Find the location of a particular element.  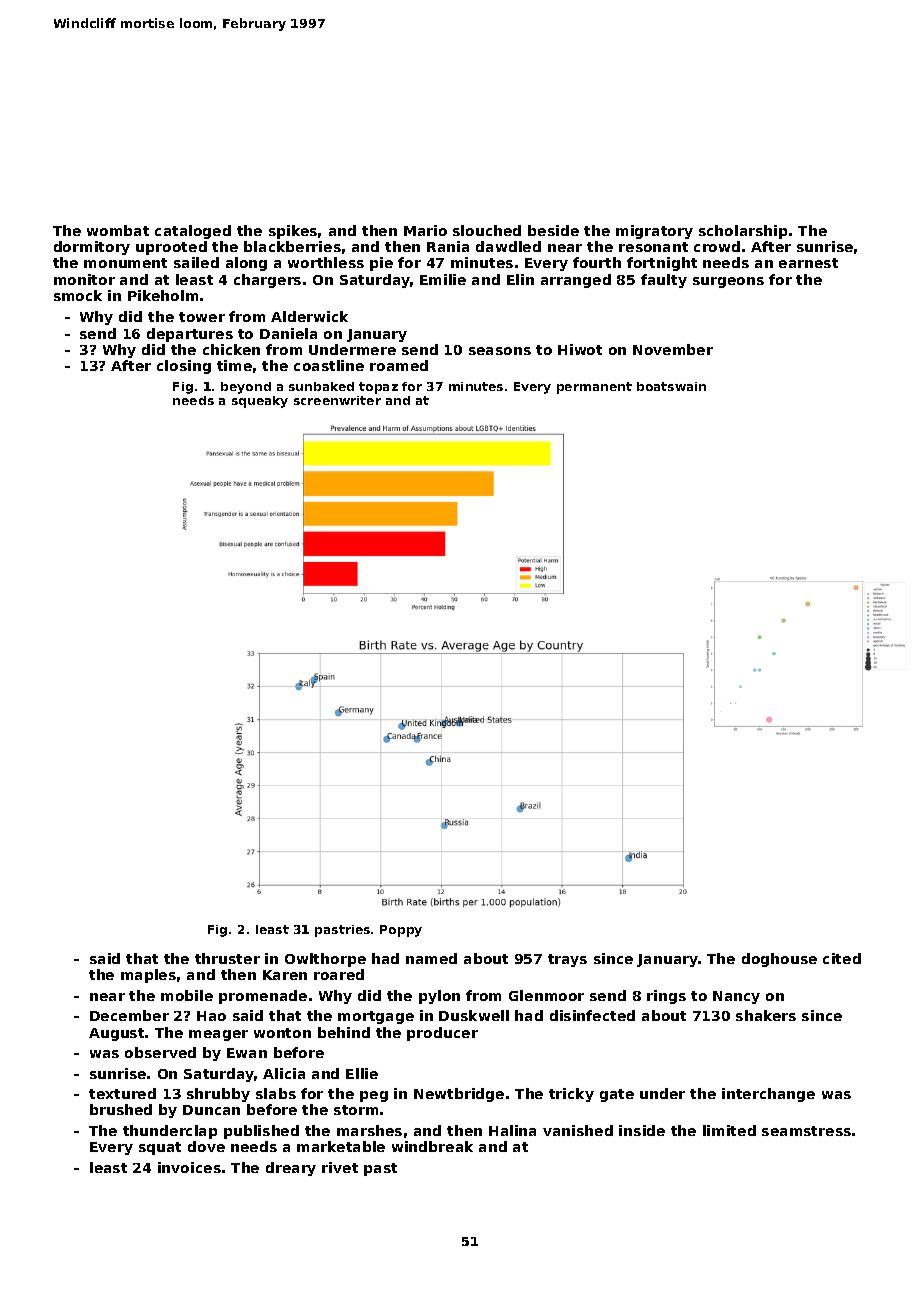

squeaky is located at coordinates (260, 402).
